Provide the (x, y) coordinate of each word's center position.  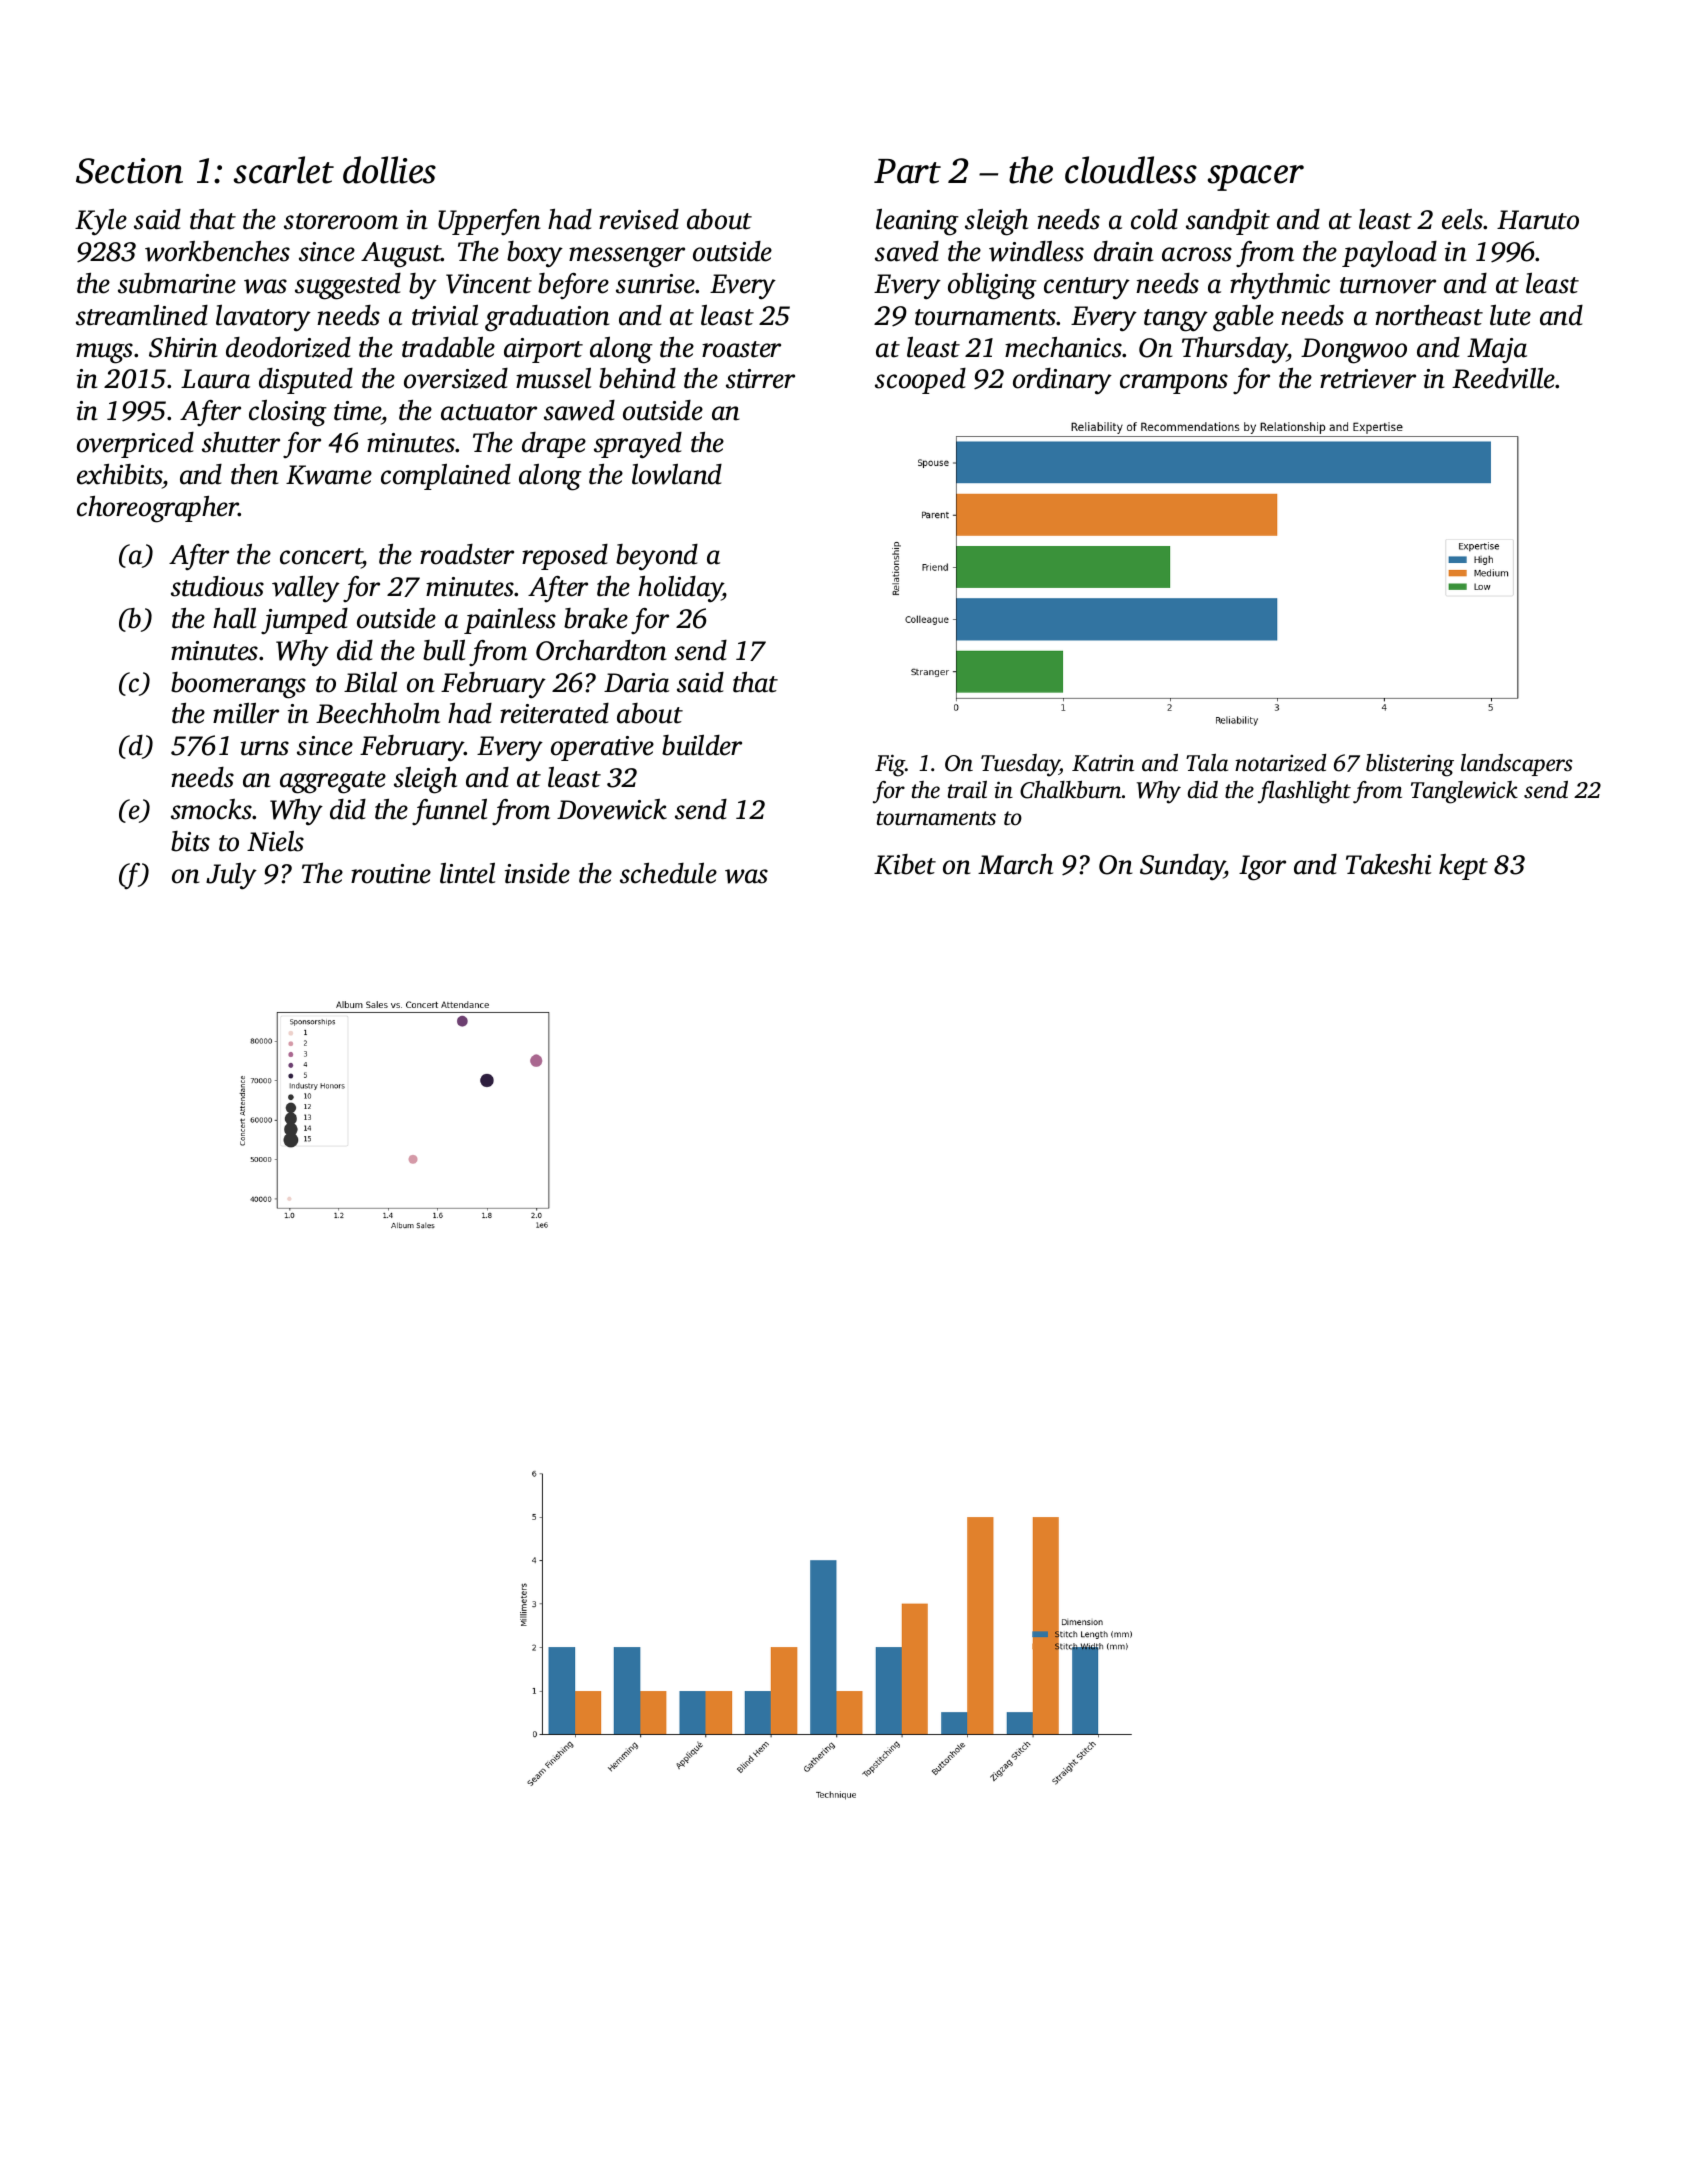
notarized (1280, 763)
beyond (657, 557)
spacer (1256, 178)
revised (639, 219)
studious (217, 586)
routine (391, 874)
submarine (177, 283)
